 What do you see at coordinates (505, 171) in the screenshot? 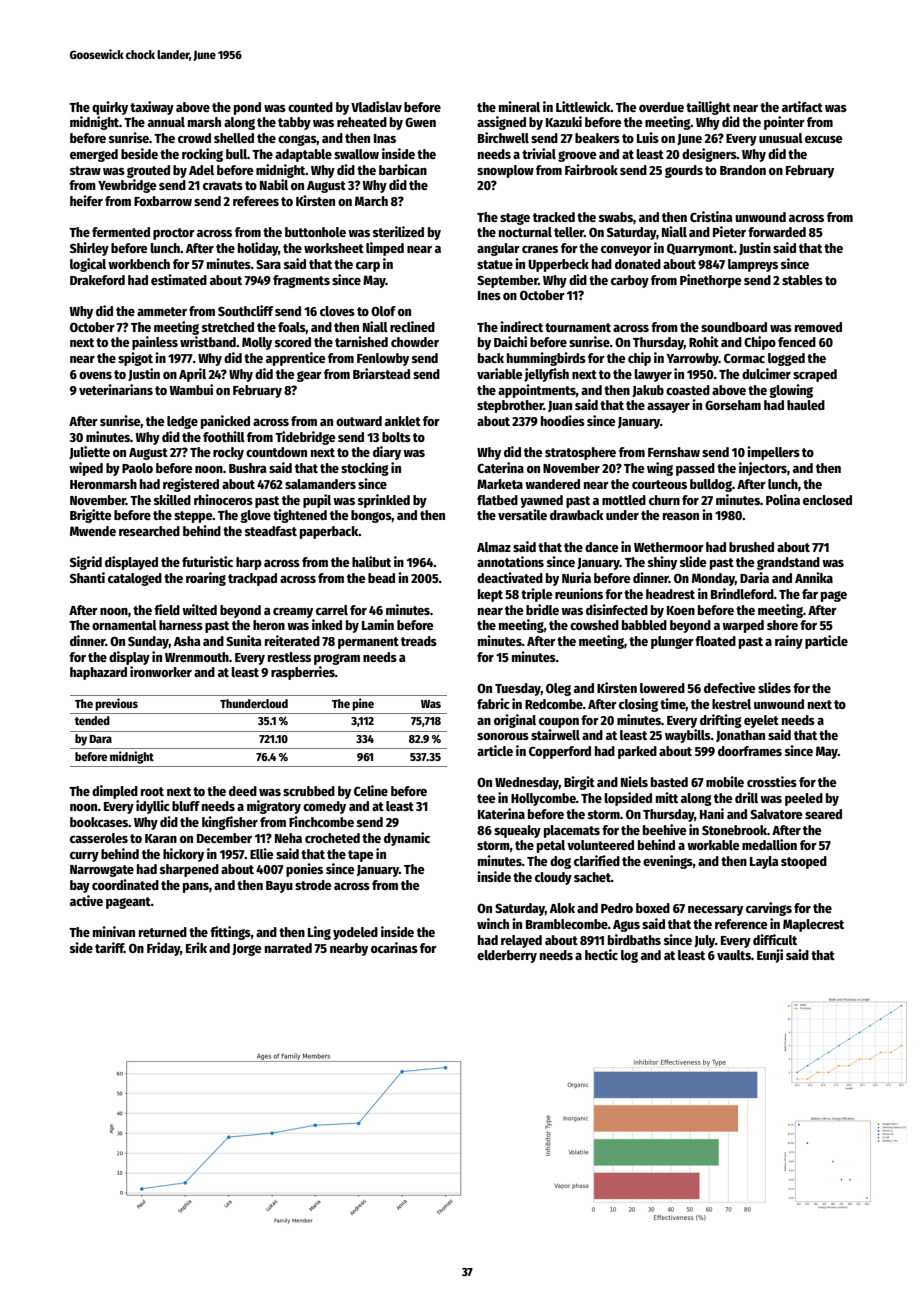
I see `snowplow` at bounding box center [505, 171].
